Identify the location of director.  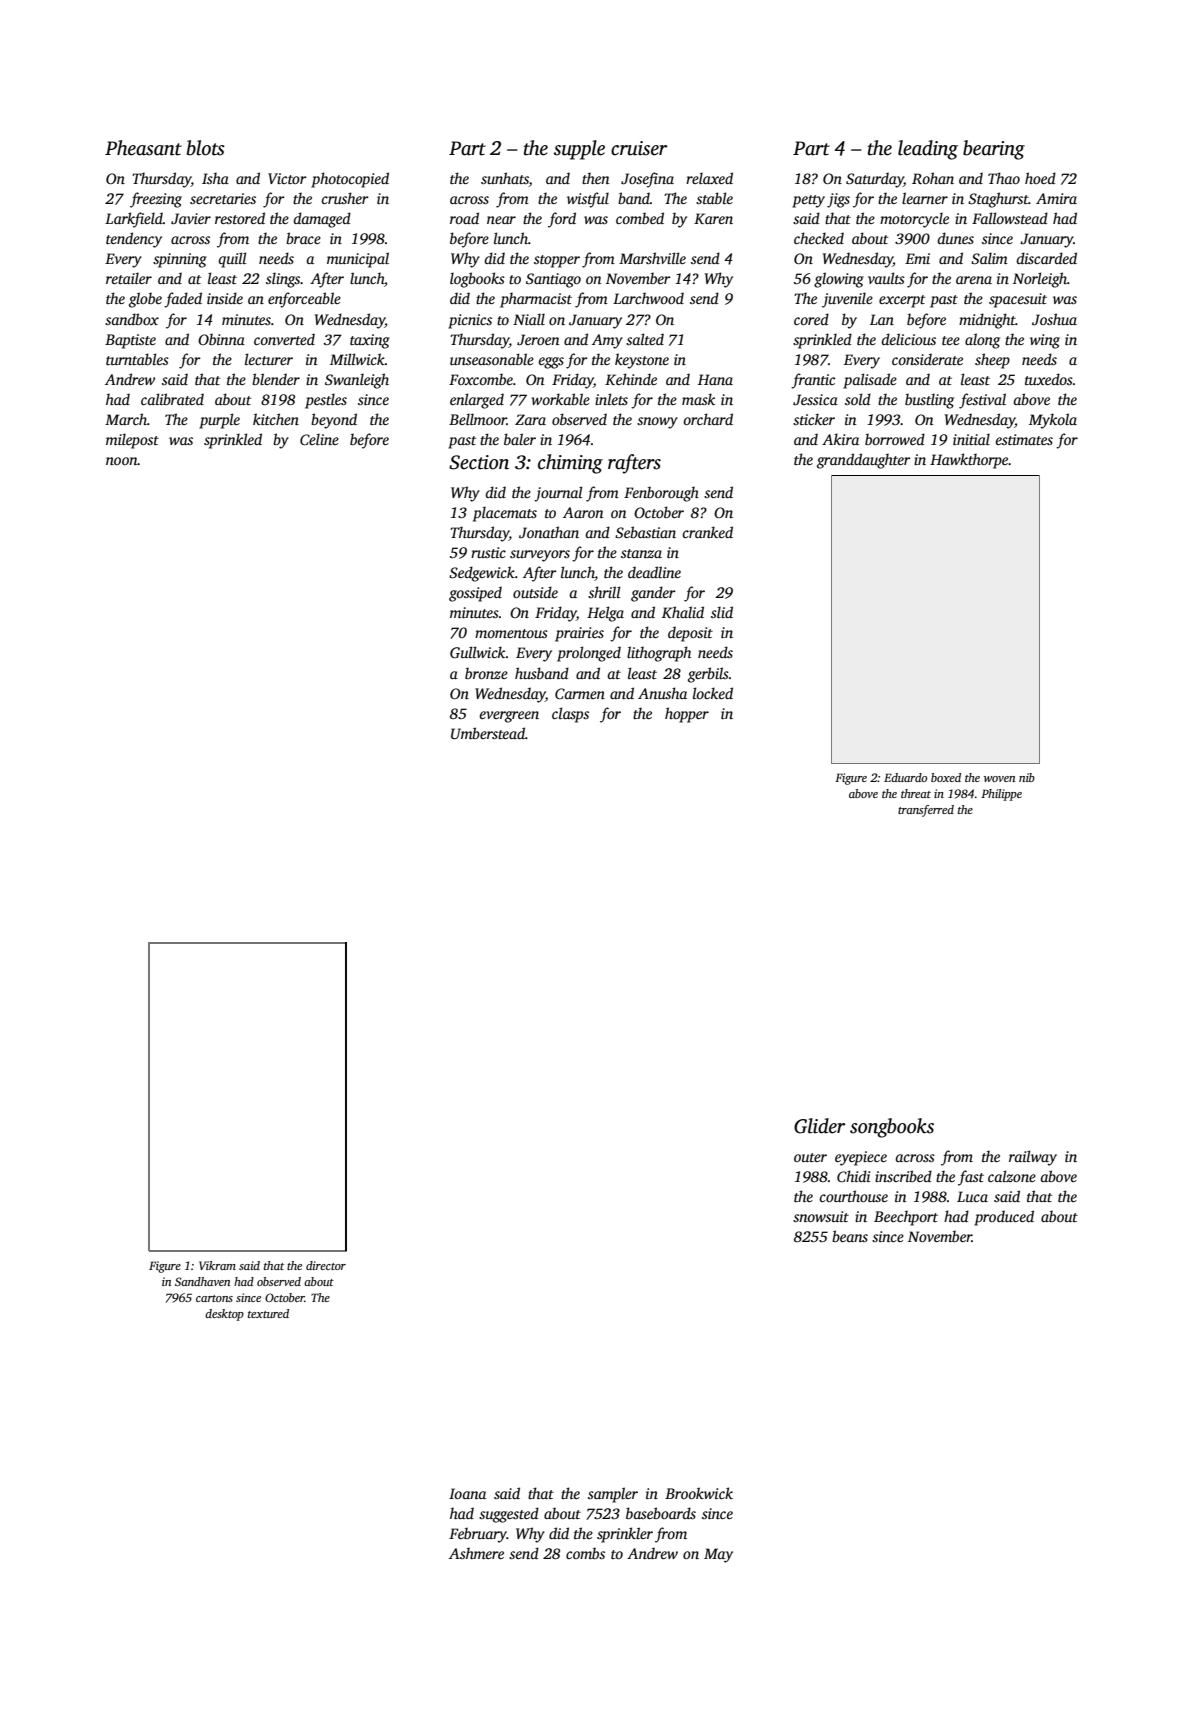
(326, 1265).
